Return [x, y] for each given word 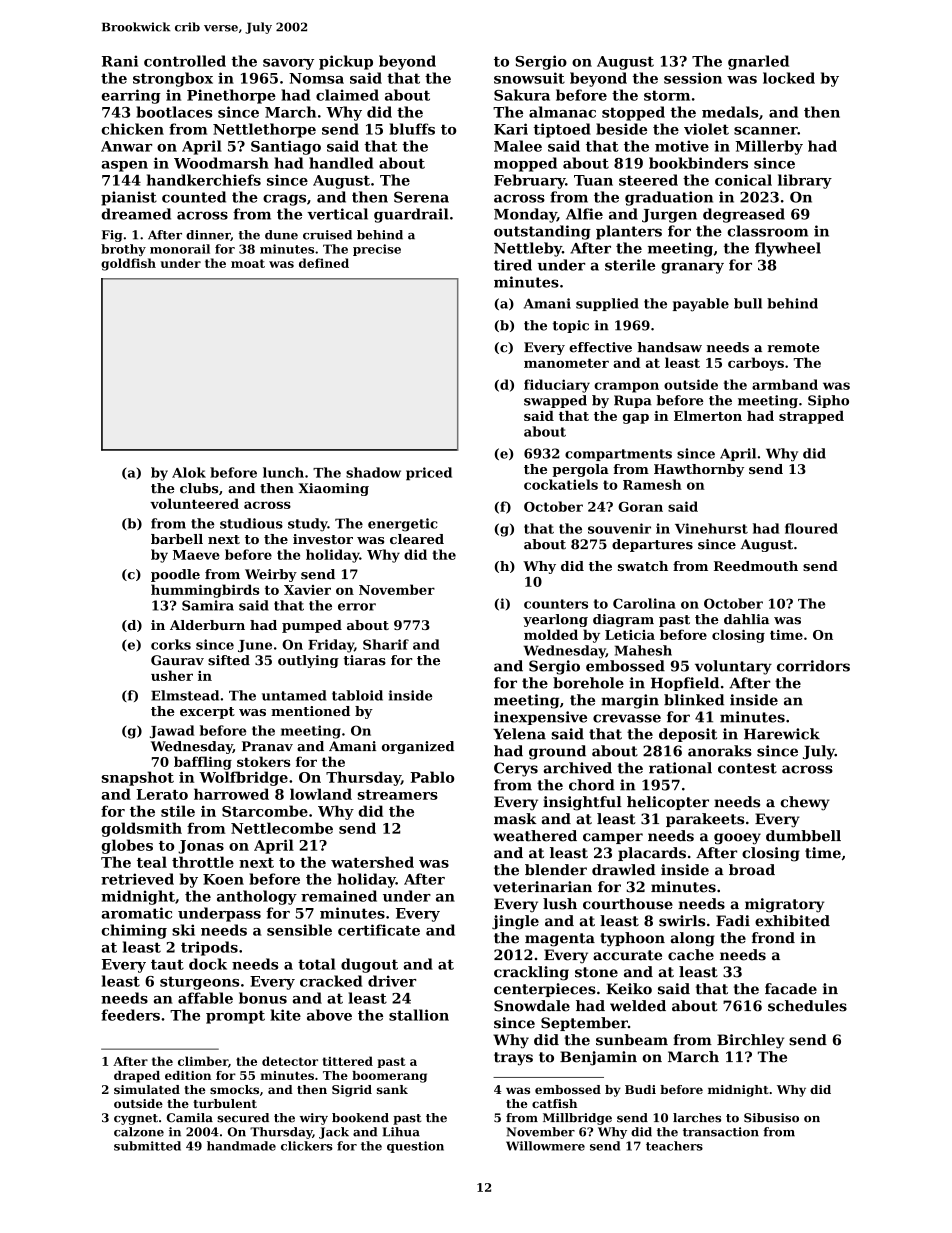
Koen [223, 879]
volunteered [194, 503]
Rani [120, 61]
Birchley [750, 1041]
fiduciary [557, 386]
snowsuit [529, 78]
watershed [372, 862]
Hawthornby [699, 470]
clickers [307, 1146]
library [805, 181]
